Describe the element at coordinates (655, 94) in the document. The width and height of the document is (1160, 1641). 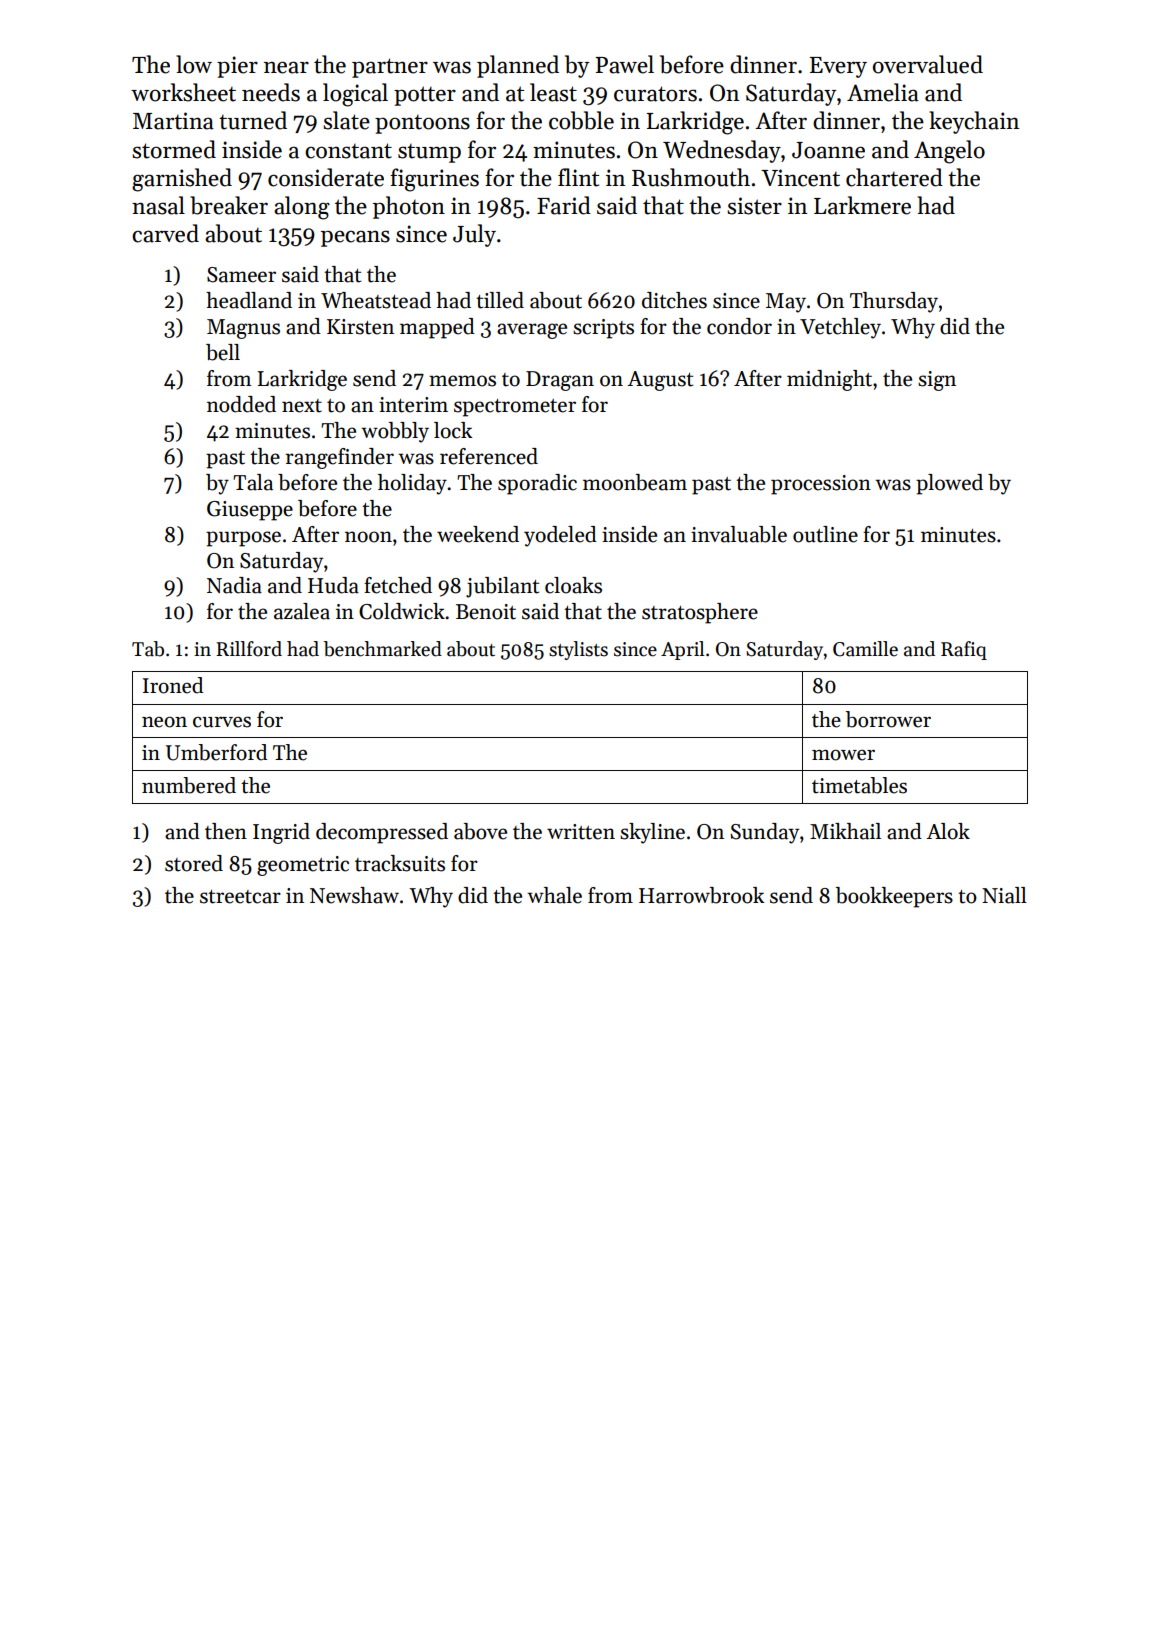
I see `curators` at that location.
